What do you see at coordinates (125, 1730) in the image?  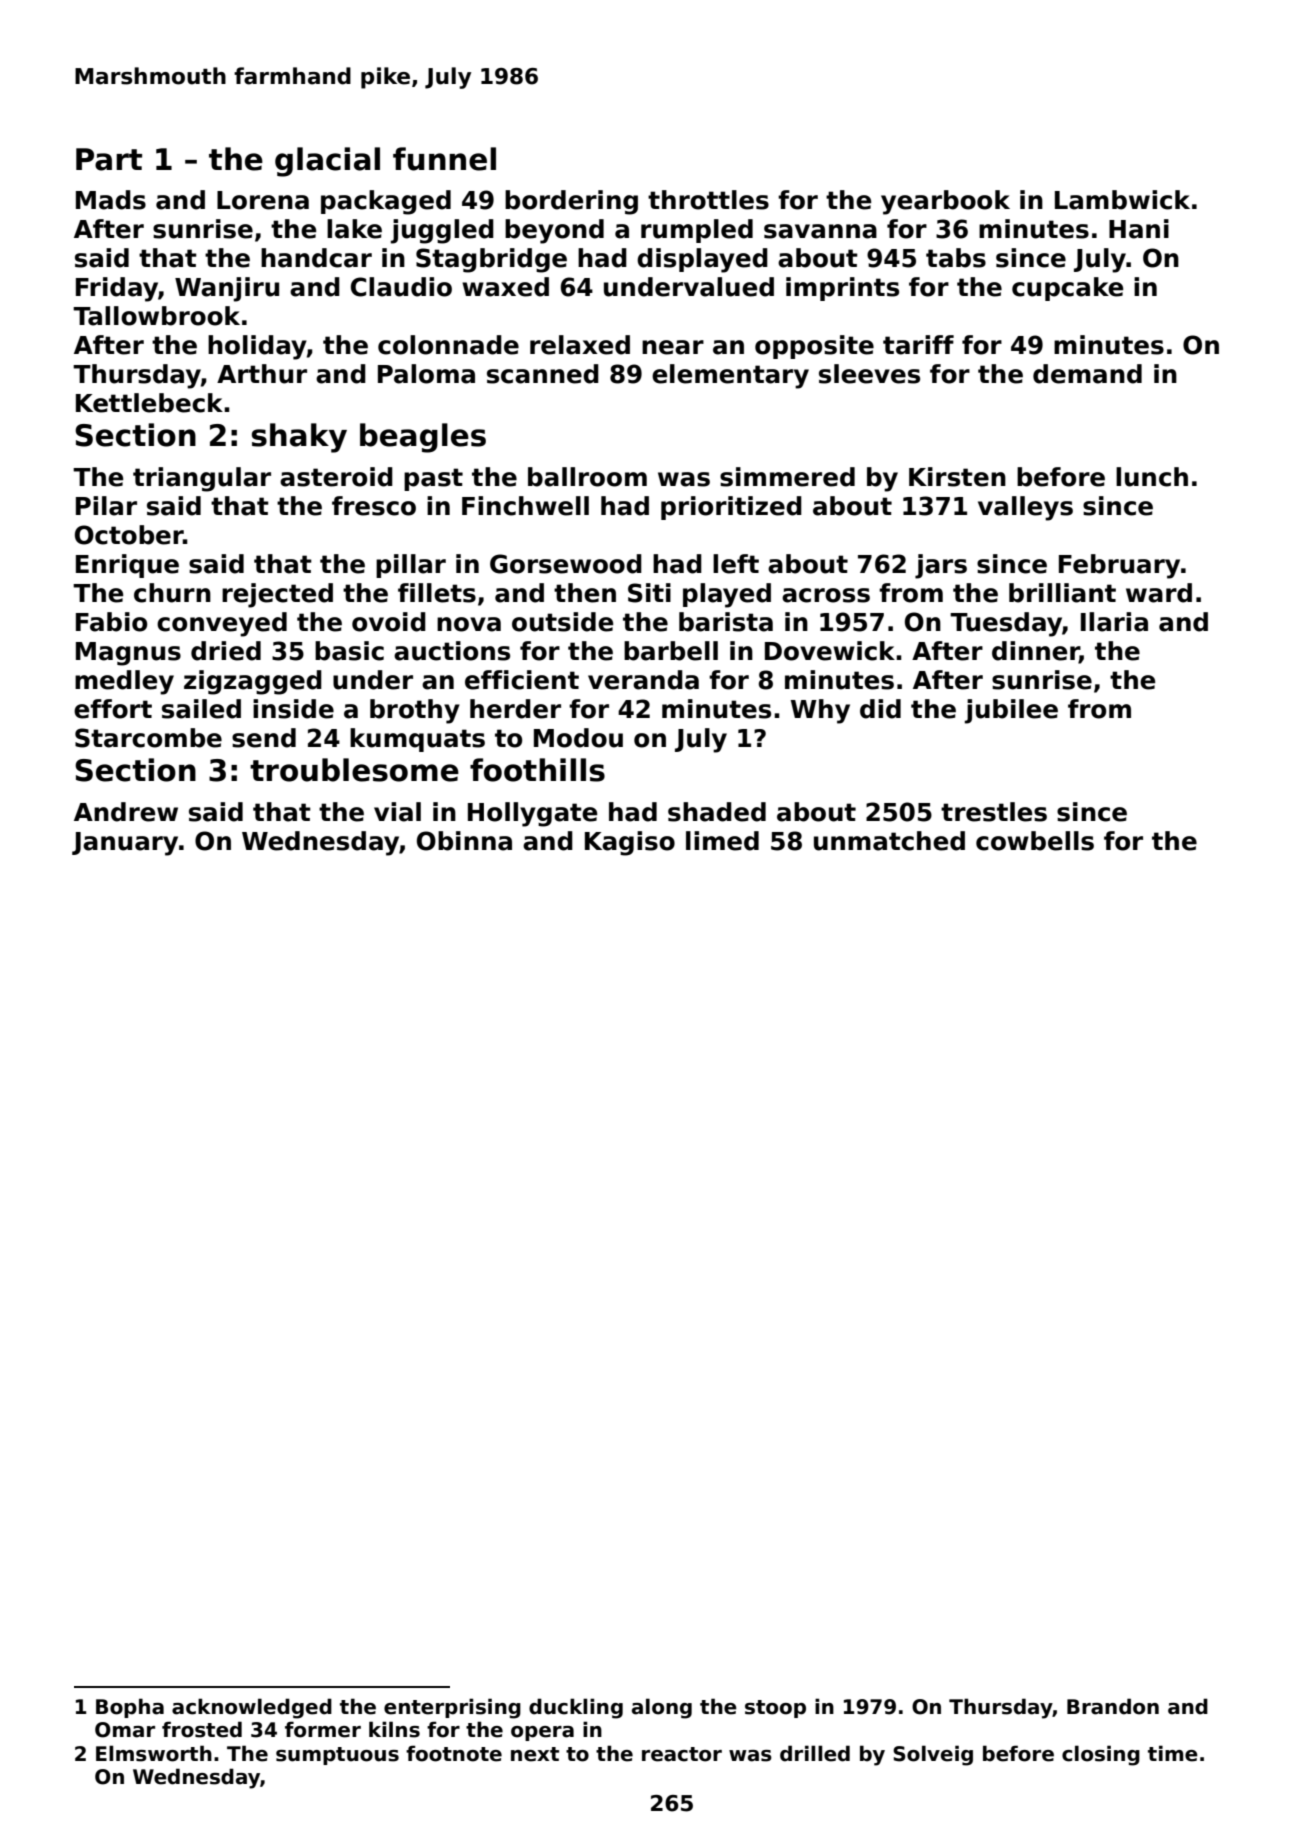 I see `Omar` at bounding box center [125, 1730].
